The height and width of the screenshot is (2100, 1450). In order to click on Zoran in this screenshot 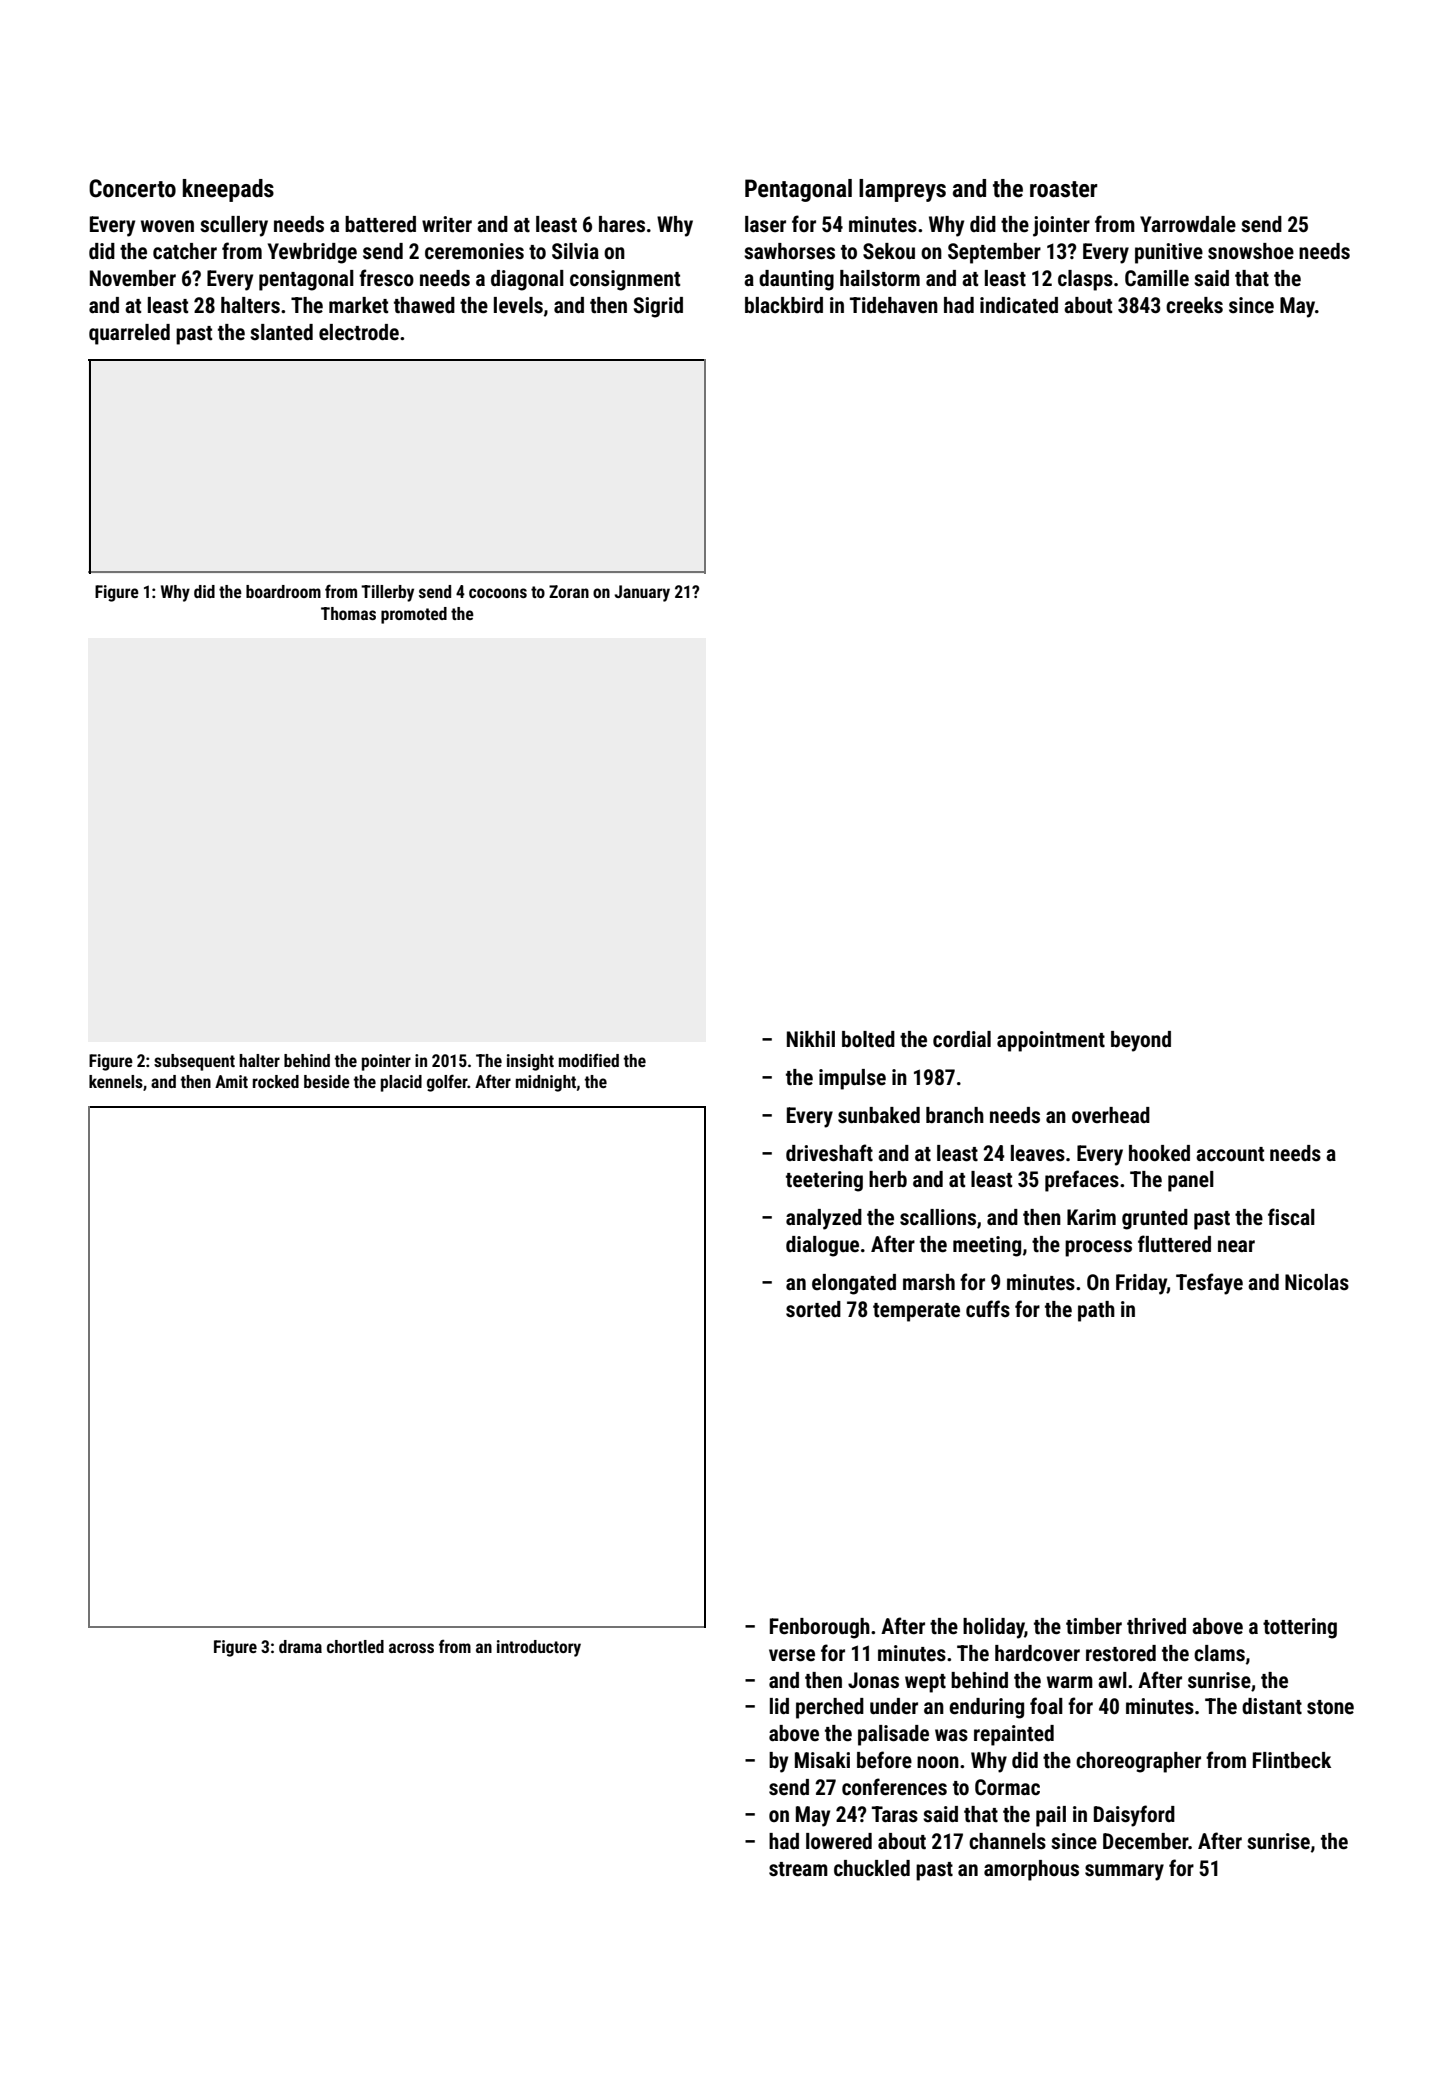, I will do `click(569, 591)`.
